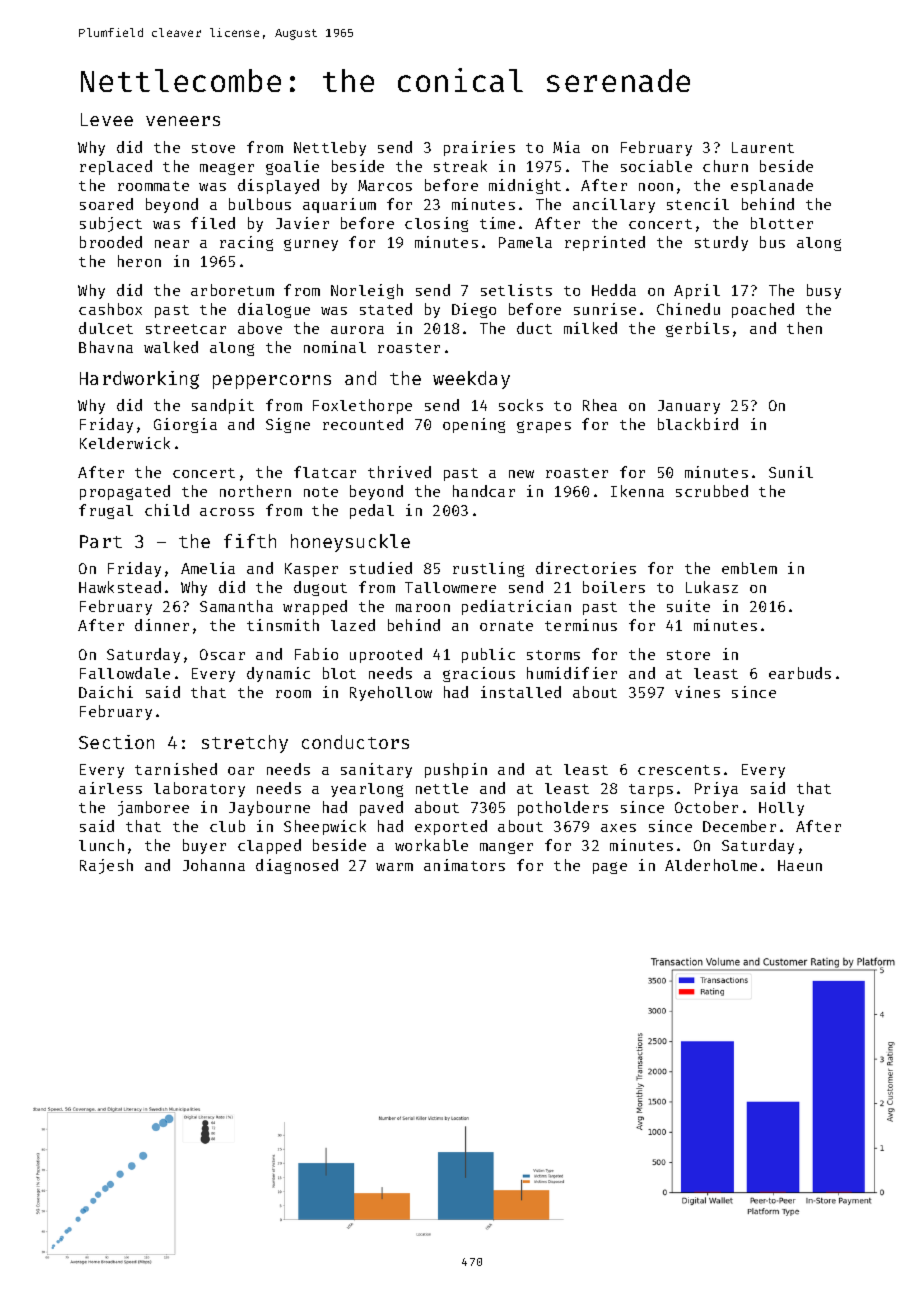 Image resolution: width=924 pixels, height=1308 pixels. Describe the element at coordinates (101, 541) in the document. I see `Part` at that location.
